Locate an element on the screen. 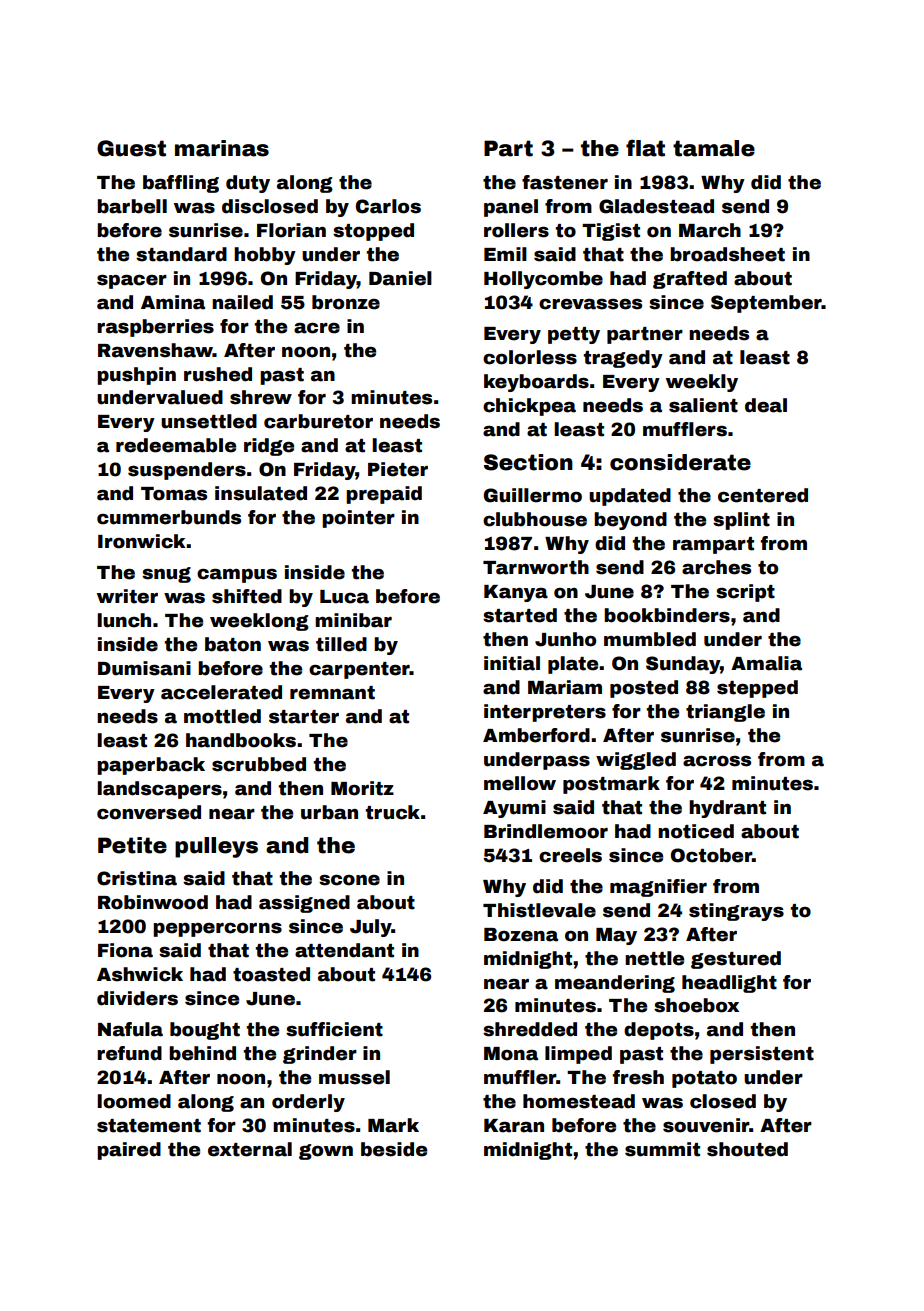  paired is located at coordinates (129, 1151).
